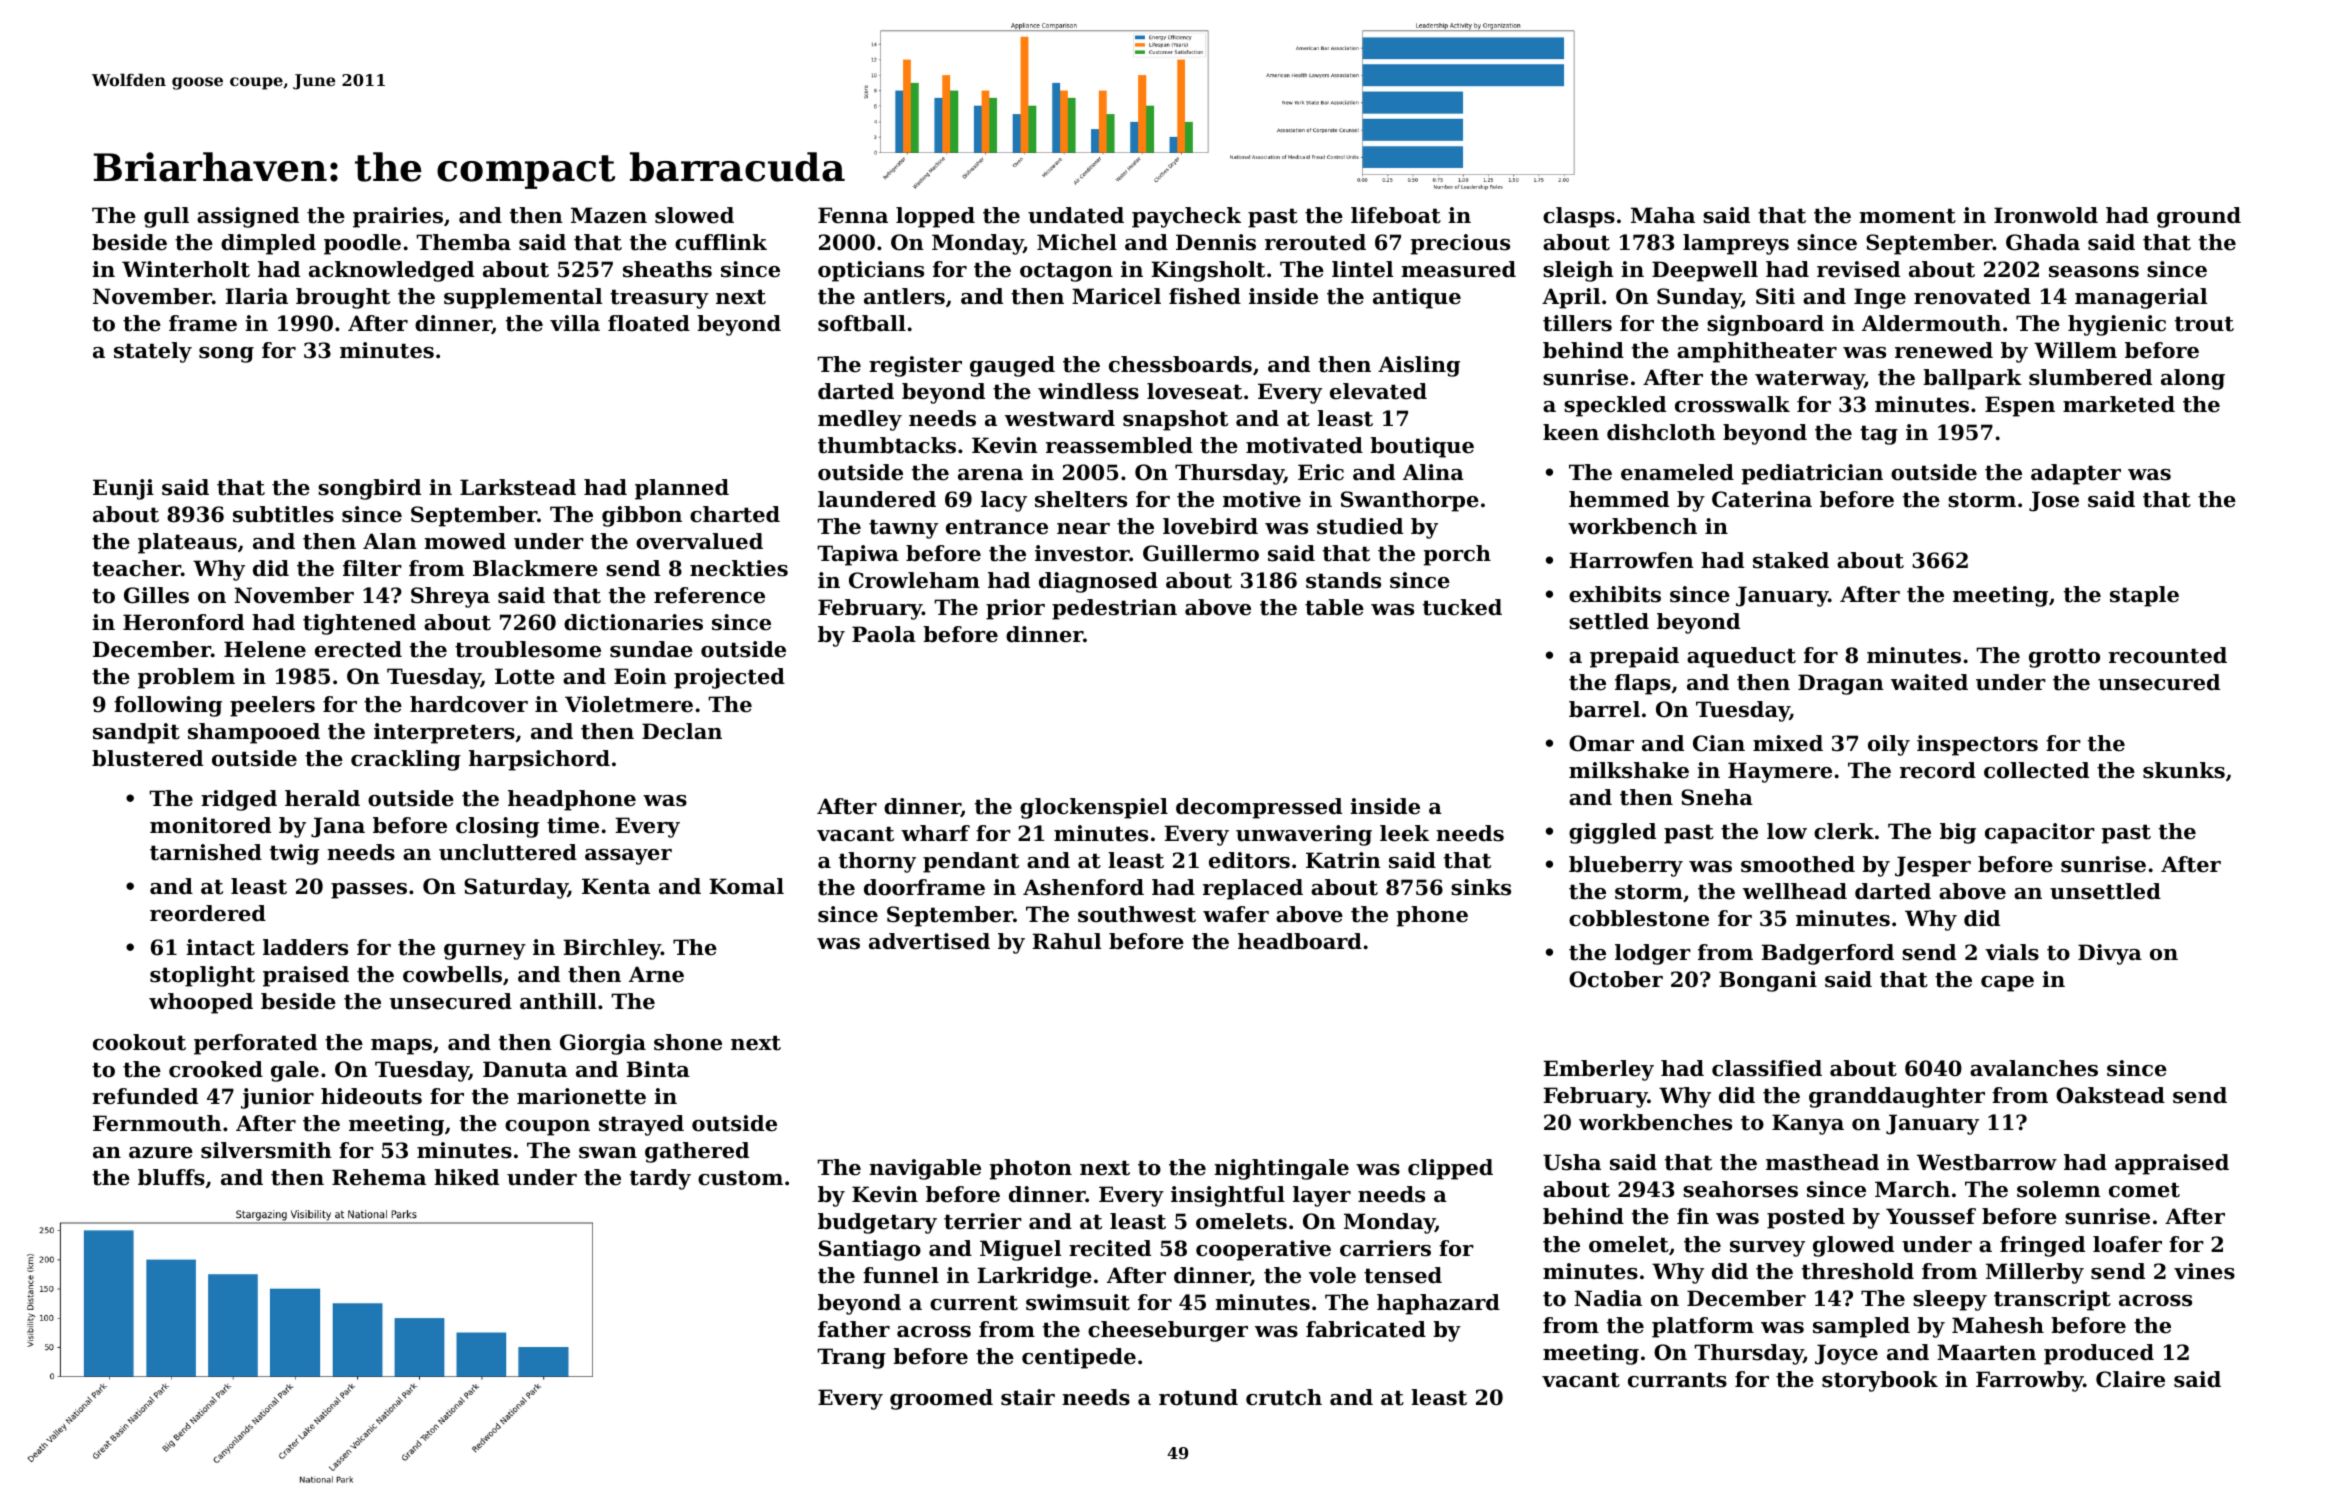 Image resolution: width=2334 pixels, height=1510 pixels. I want to click on Katrin, so click(1343, 860).
